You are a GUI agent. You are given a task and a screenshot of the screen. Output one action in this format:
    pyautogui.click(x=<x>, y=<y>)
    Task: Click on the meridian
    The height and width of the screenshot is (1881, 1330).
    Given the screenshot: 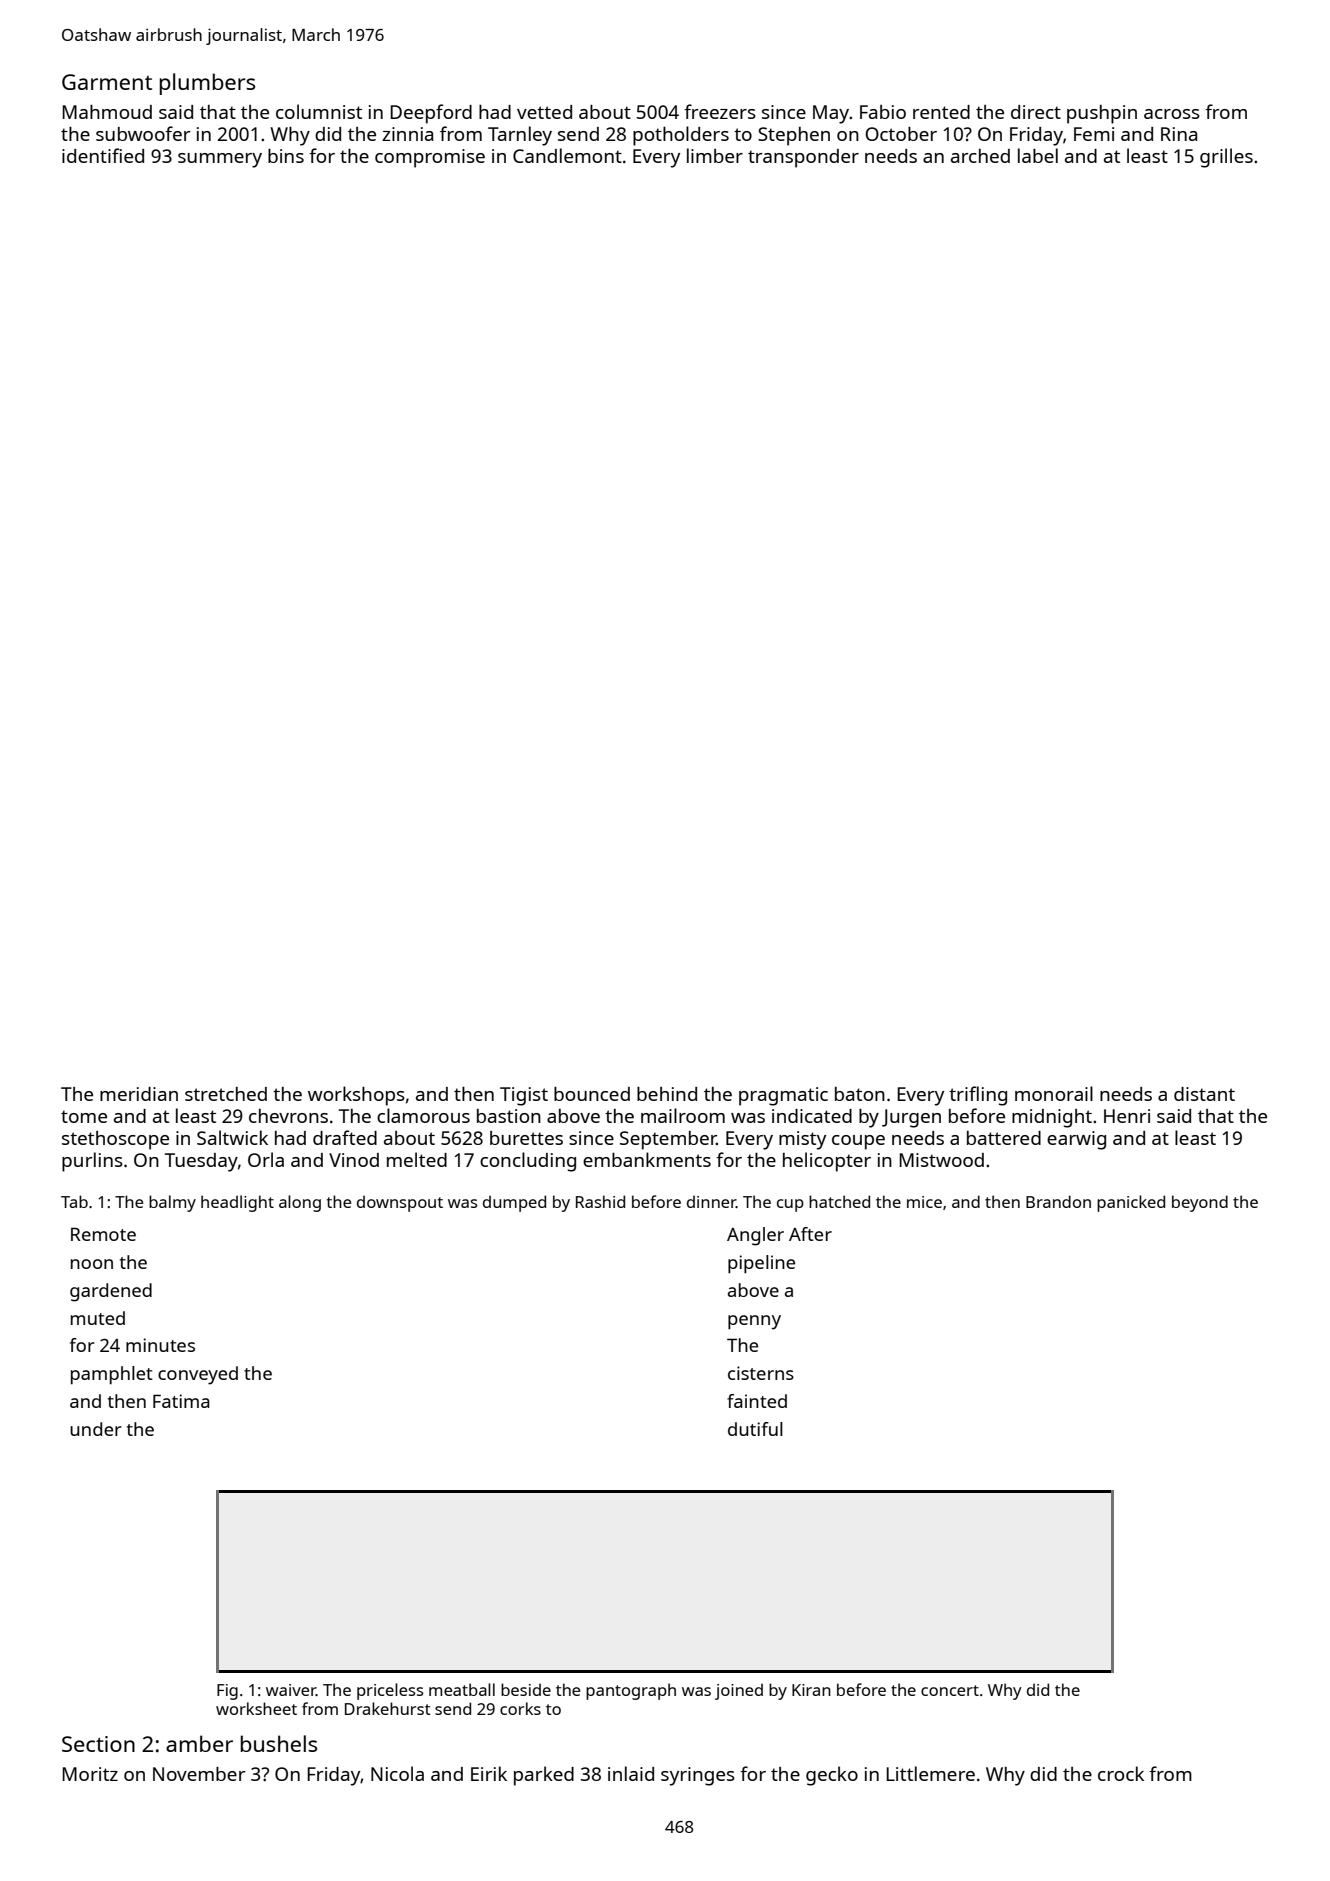 What is the action you would take?
    pyautogui.click(x=139, y=1094)
